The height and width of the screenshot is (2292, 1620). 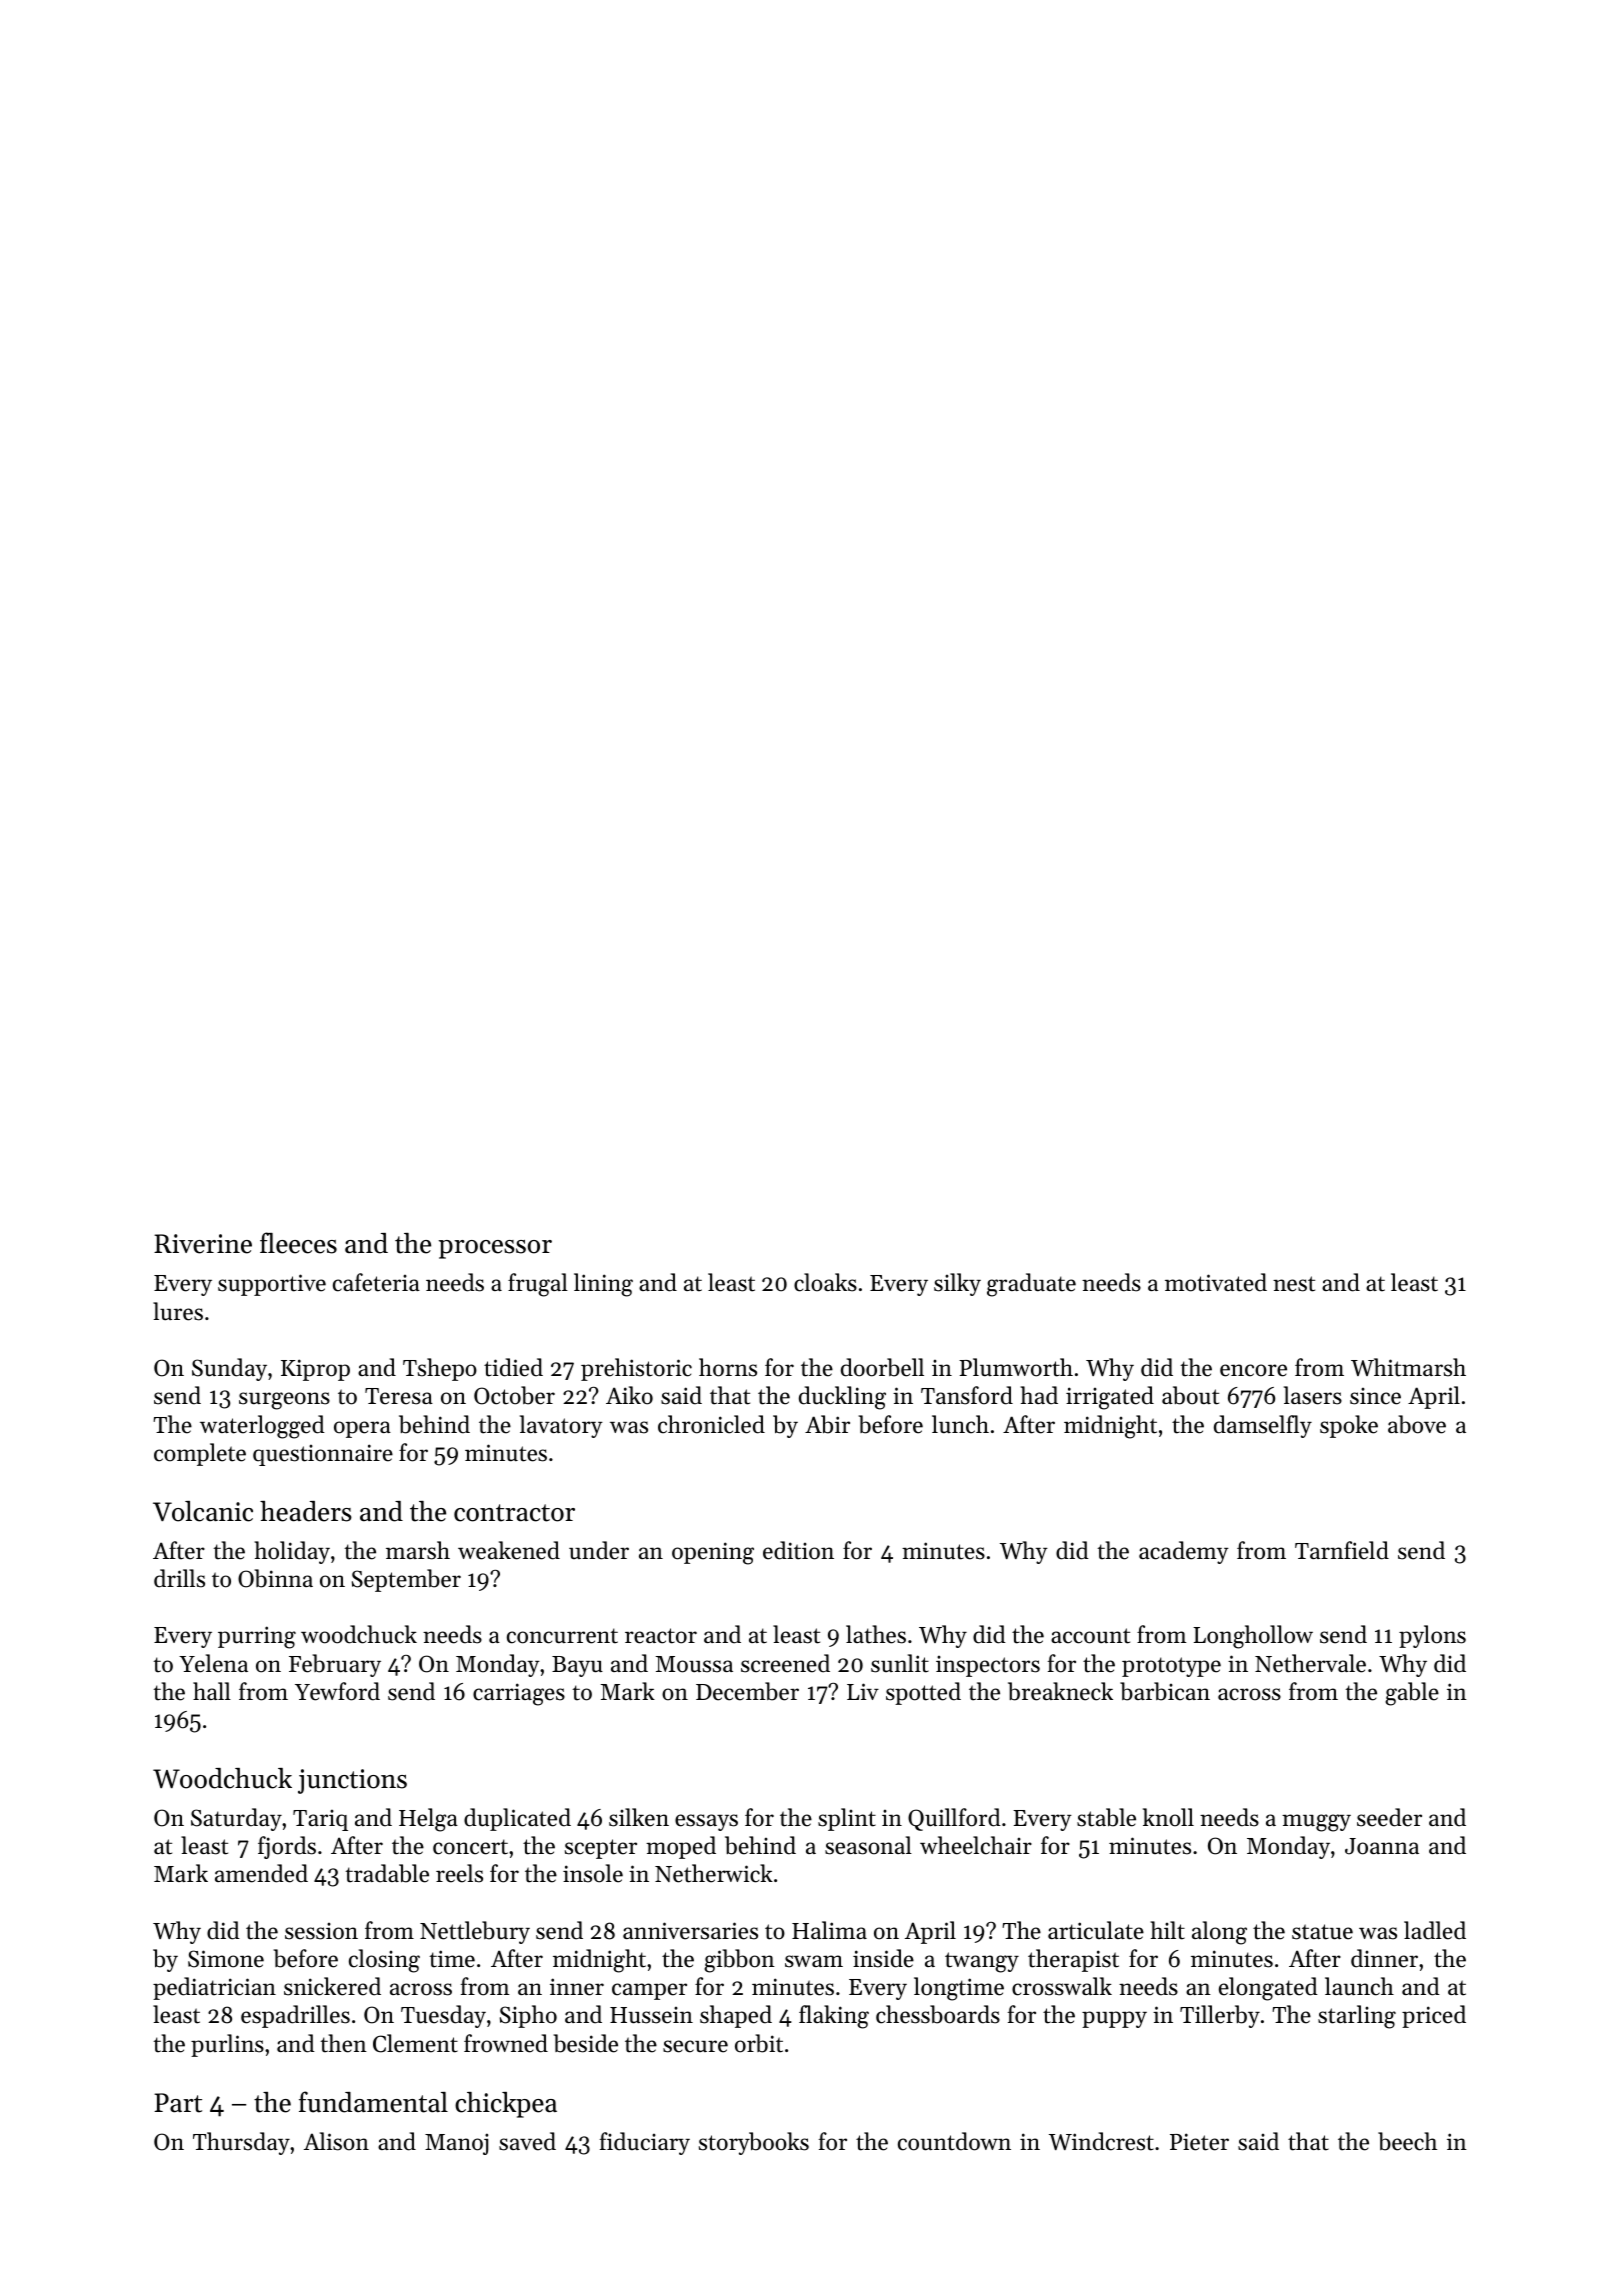 What do you see at coordinates (241, 2143) in the screenshot?
I see `Thursday` at bounding box center [241, 2143].
